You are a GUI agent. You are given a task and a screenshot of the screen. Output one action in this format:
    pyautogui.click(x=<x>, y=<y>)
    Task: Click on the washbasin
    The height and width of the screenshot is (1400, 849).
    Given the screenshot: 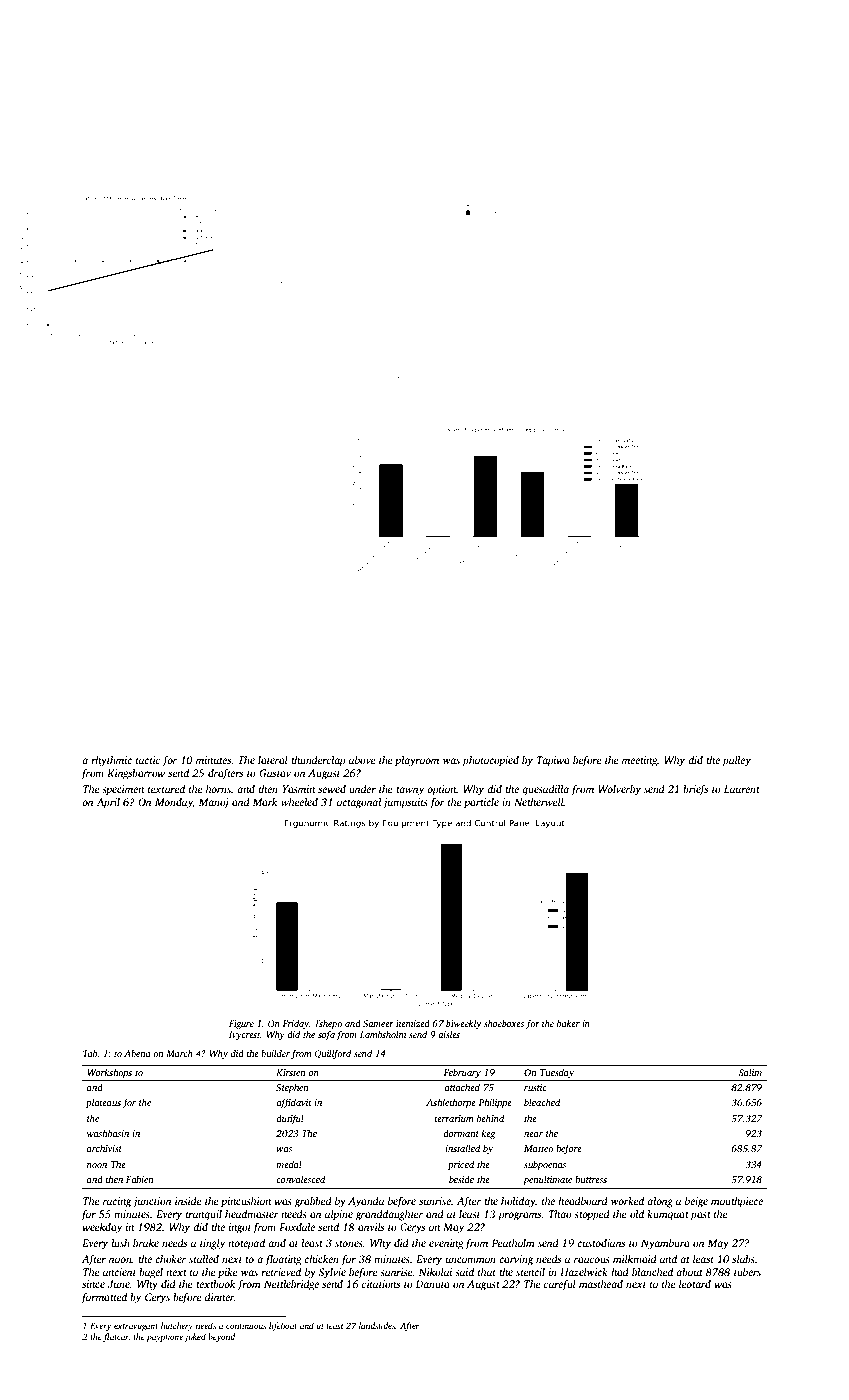 What is the action you would take?
    pyautogui.click(x=108, y=1133)
